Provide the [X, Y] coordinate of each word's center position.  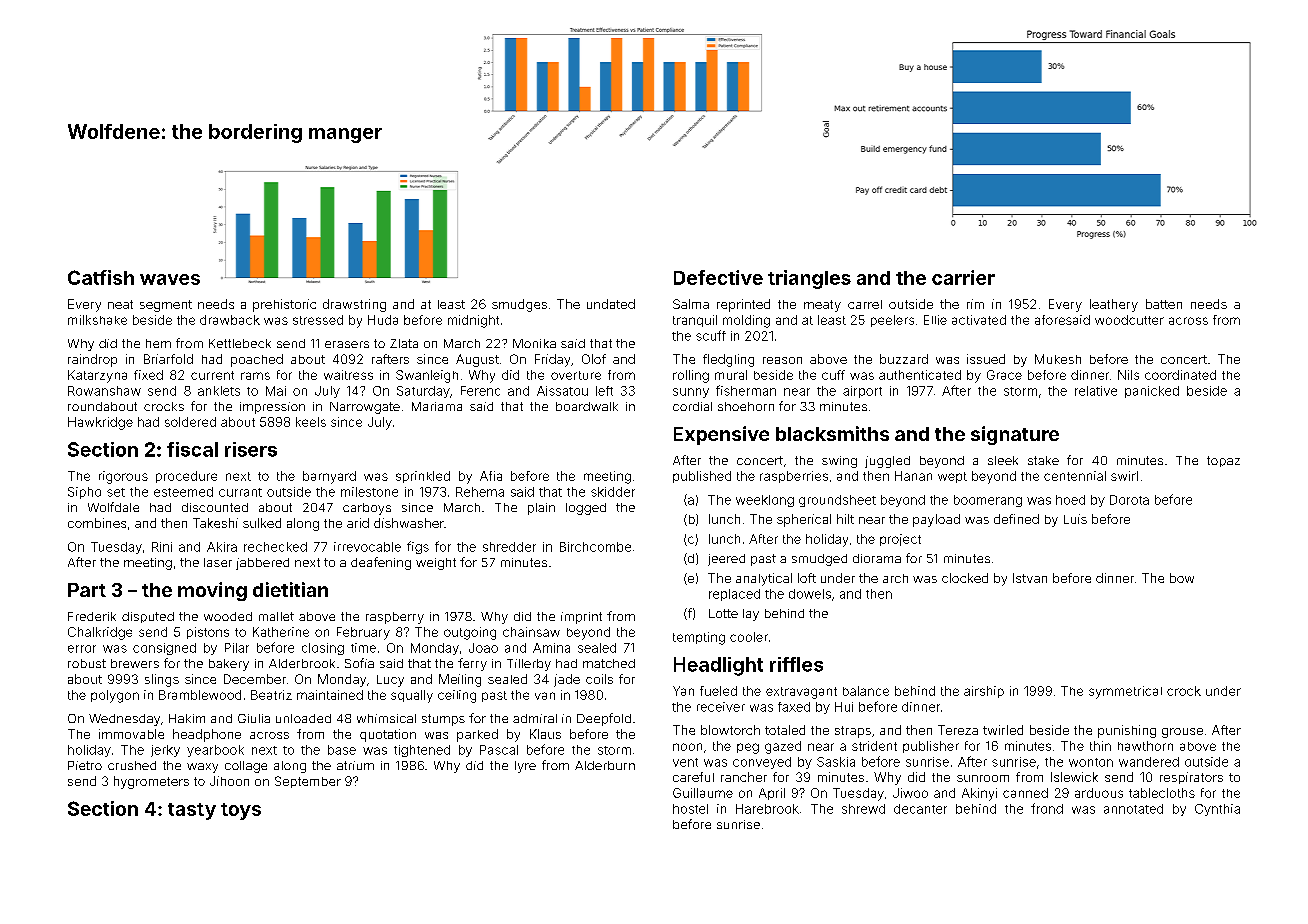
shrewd [863, 809]
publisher [931, 747]
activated [979, 320]
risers [251, 449]
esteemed [183, 492]
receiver [721, 707]
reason [782, 360]
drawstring [354, 305]
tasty [192, 811]
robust [87, 663]
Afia [491, 476]
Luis [1075, 519]
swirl [1124, 476]
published [702, 477]
